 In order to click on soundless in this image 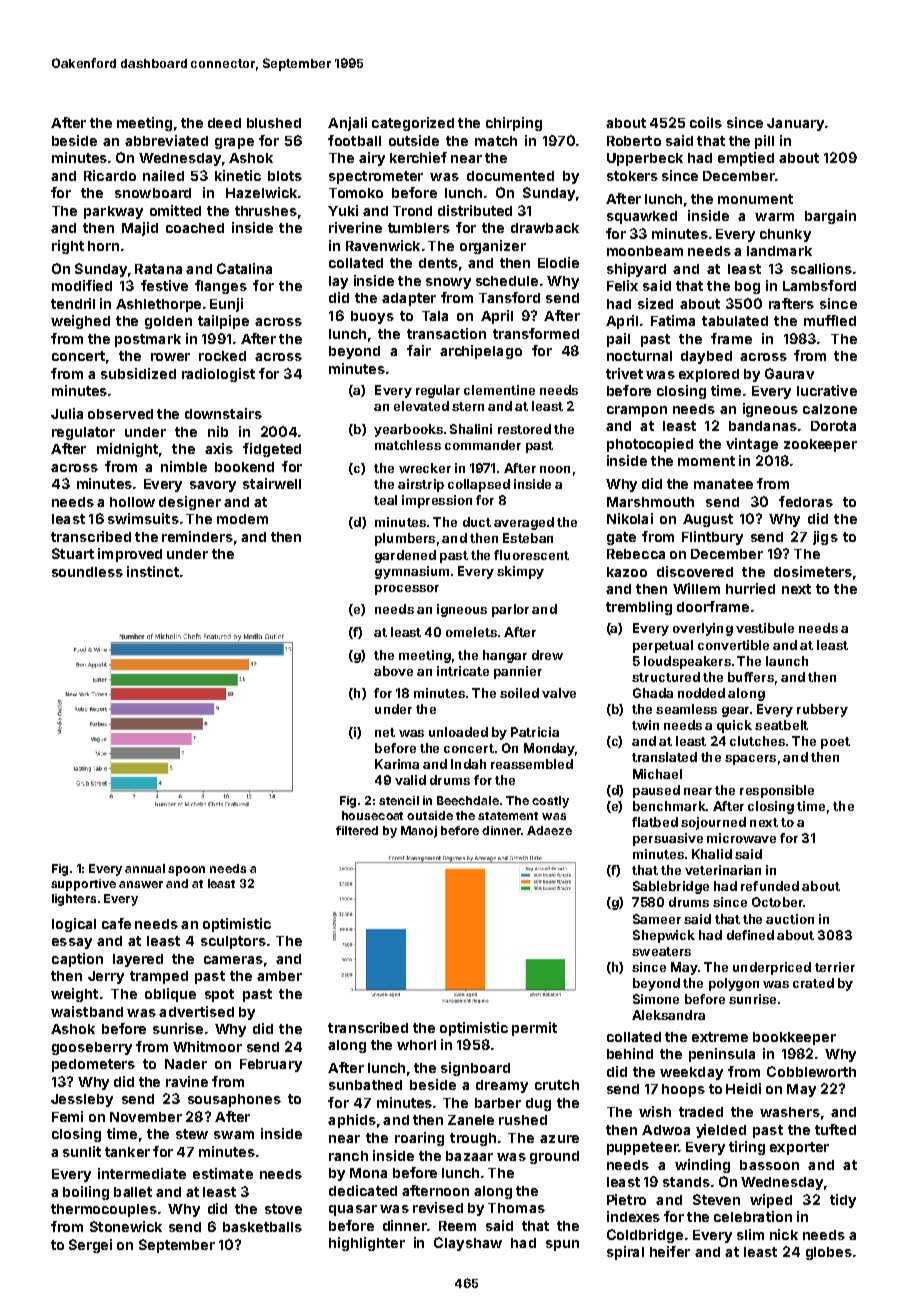, I will do `click(87, 572)`.
